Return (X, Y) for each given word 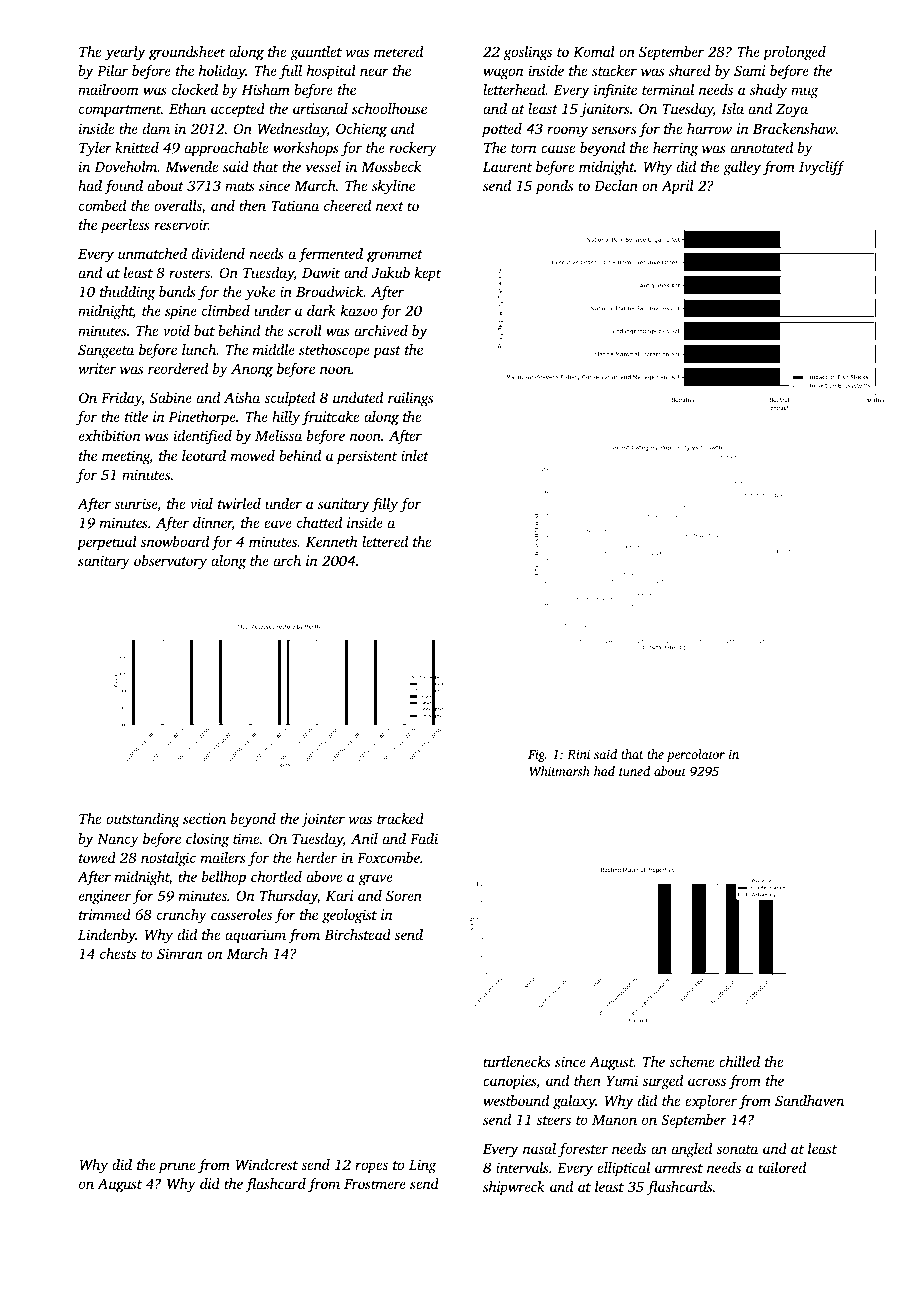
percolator (695, 755)
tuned (634, 771)
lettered (385, 541)
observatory (170, 562)
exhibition (110, 435)
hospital (331, 72)
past (387, 352)
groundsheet (187, 53)
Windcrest (267, 1164)
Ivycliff (822, 168)
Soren (404, 895)
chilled (739, 1061)
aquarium (255, 936)
